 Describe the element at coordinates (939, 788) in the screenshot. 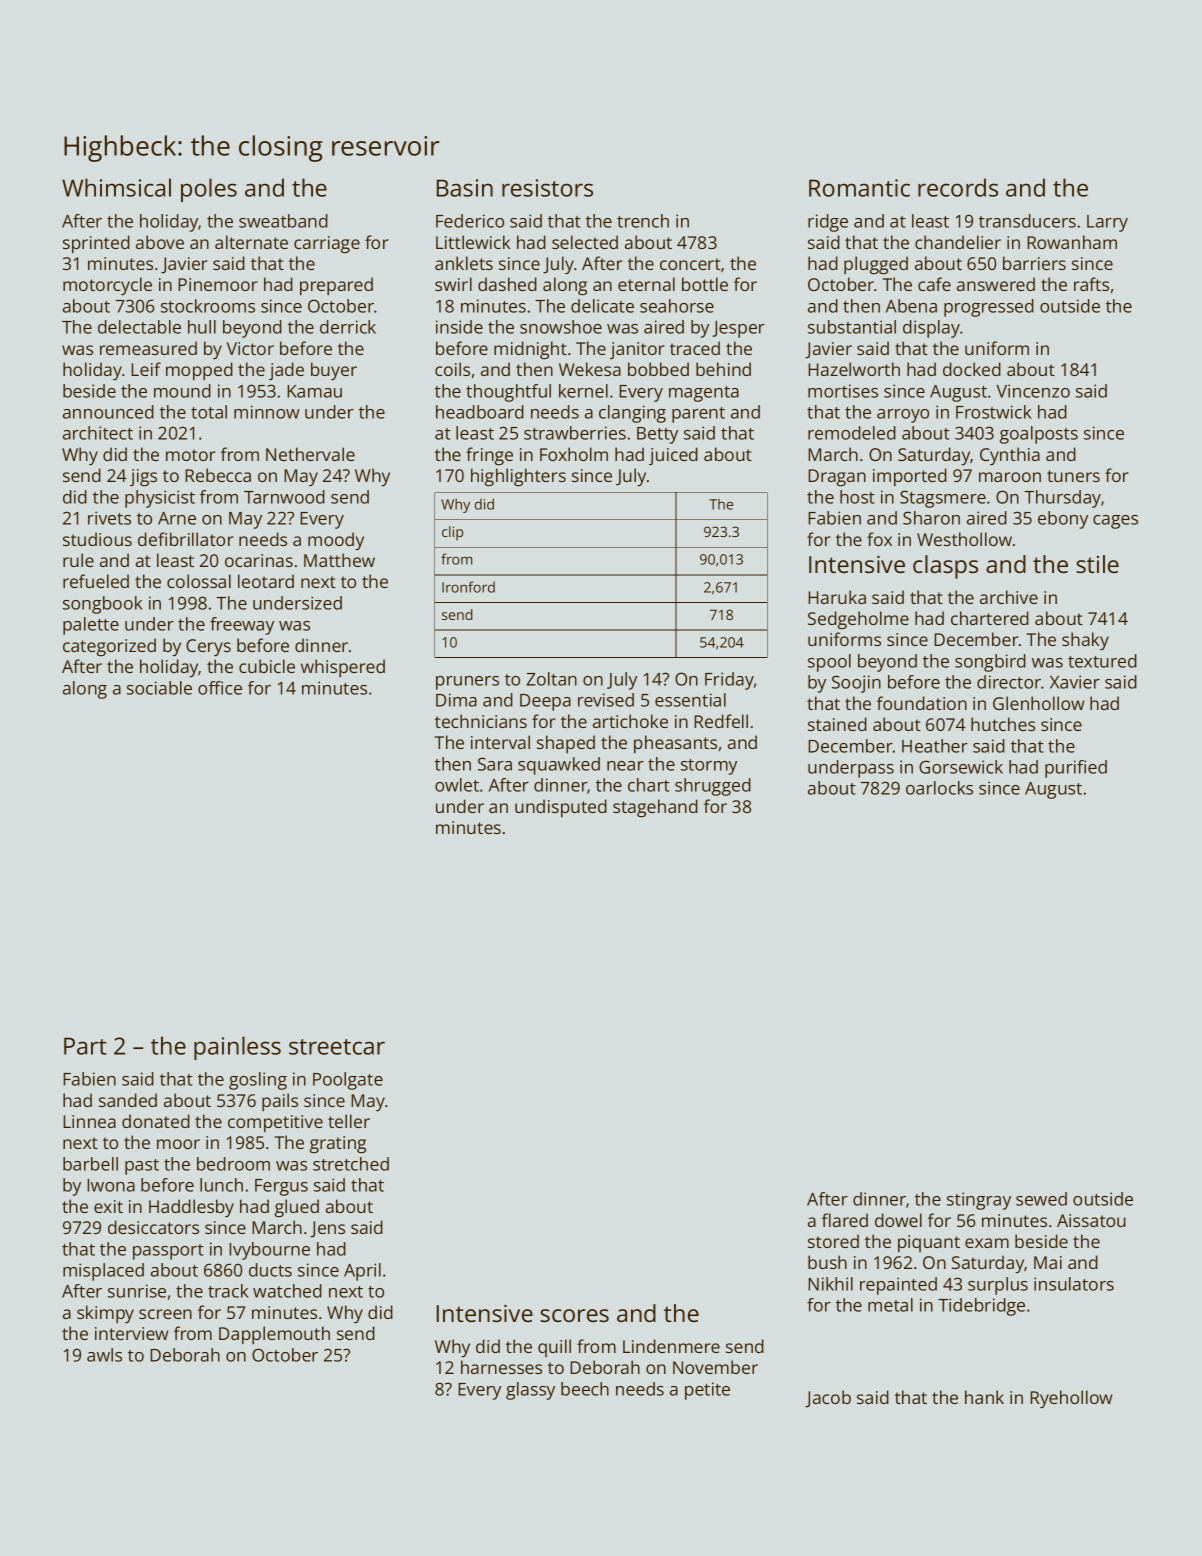

I see `oarlocks` at that location.
